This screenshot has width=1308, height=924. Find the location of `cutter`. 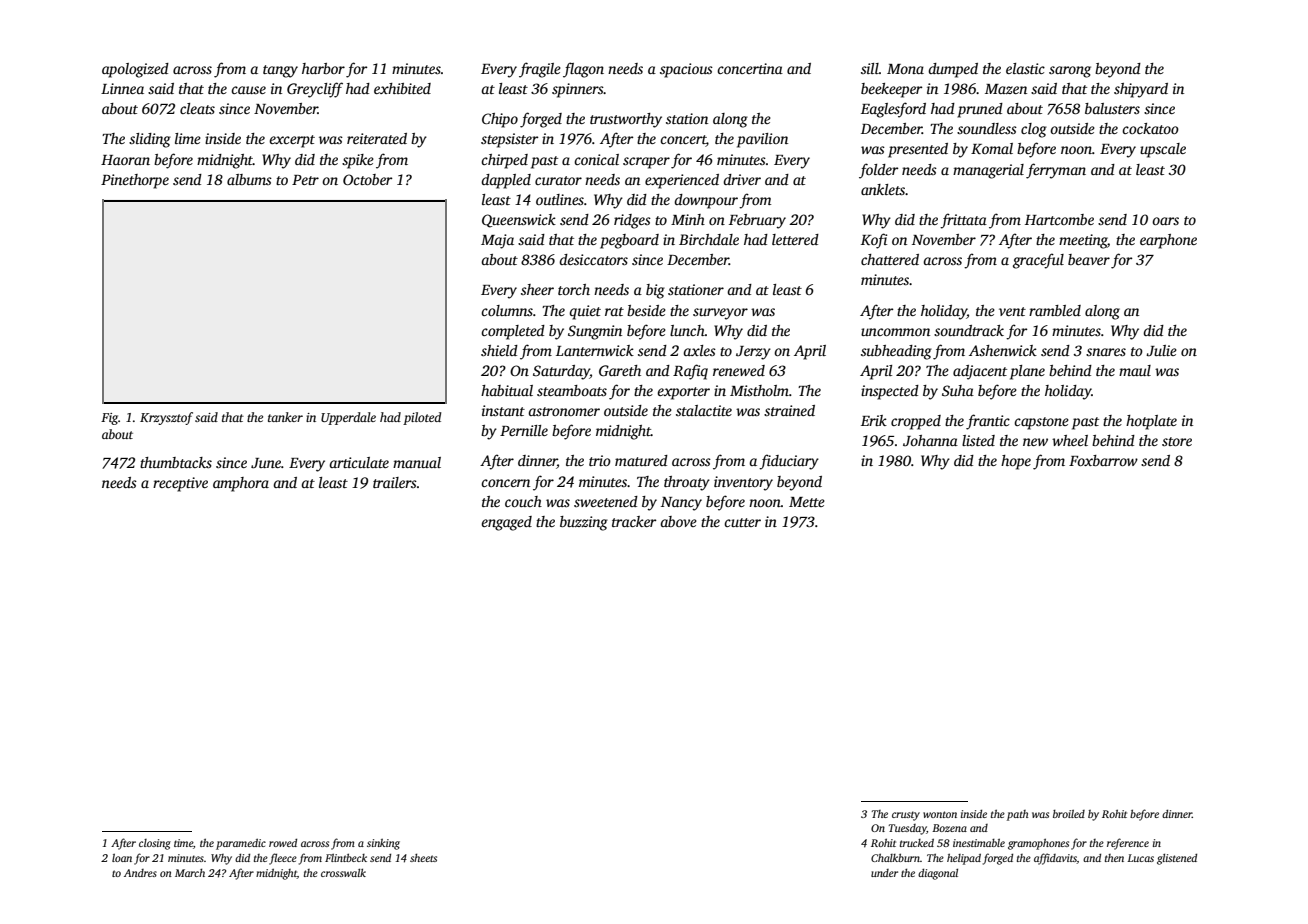

cutter is located at coordinates (742, 522).
